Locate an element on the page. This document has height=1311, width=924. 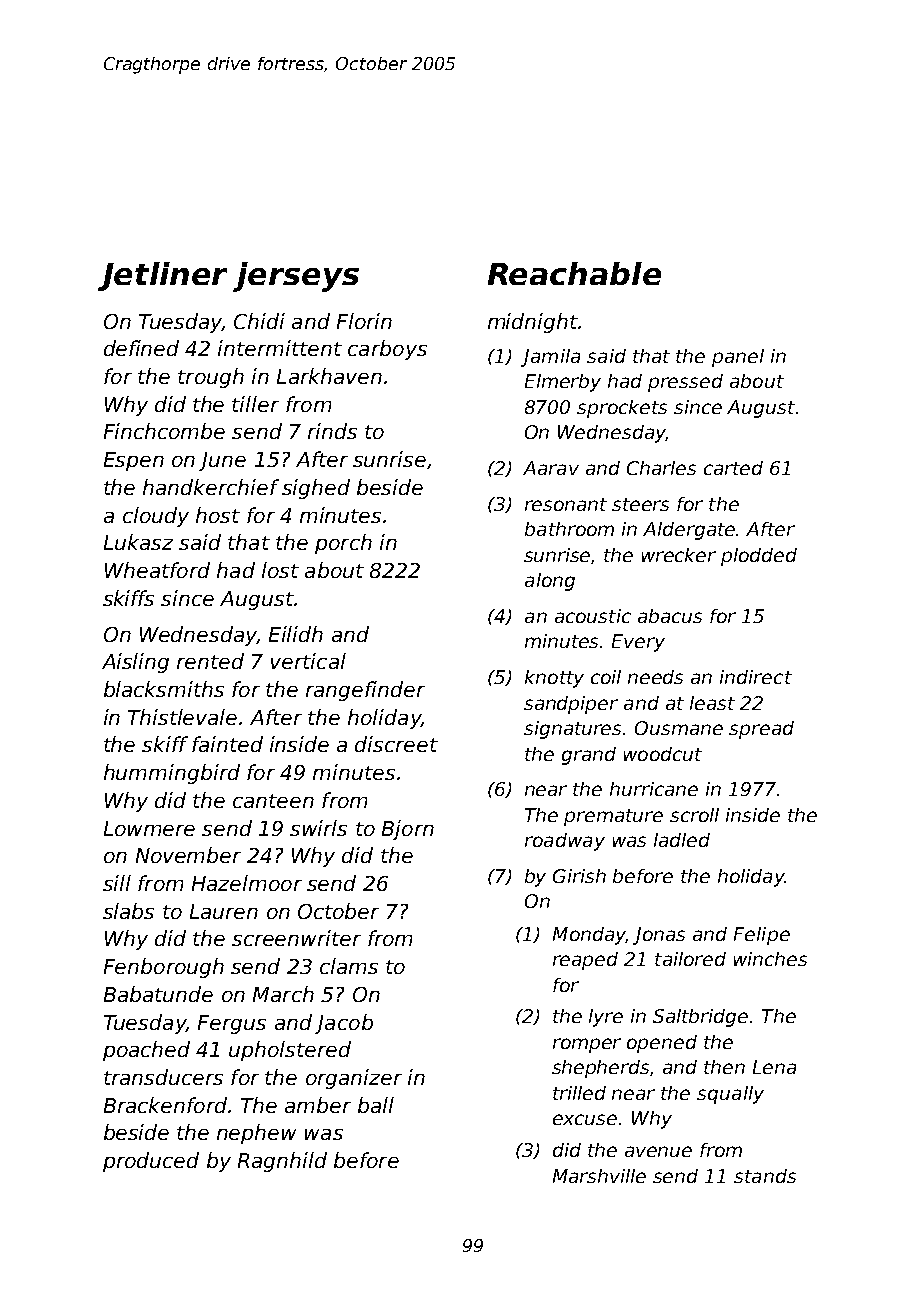
clams is located at coordinates (349, 966).
